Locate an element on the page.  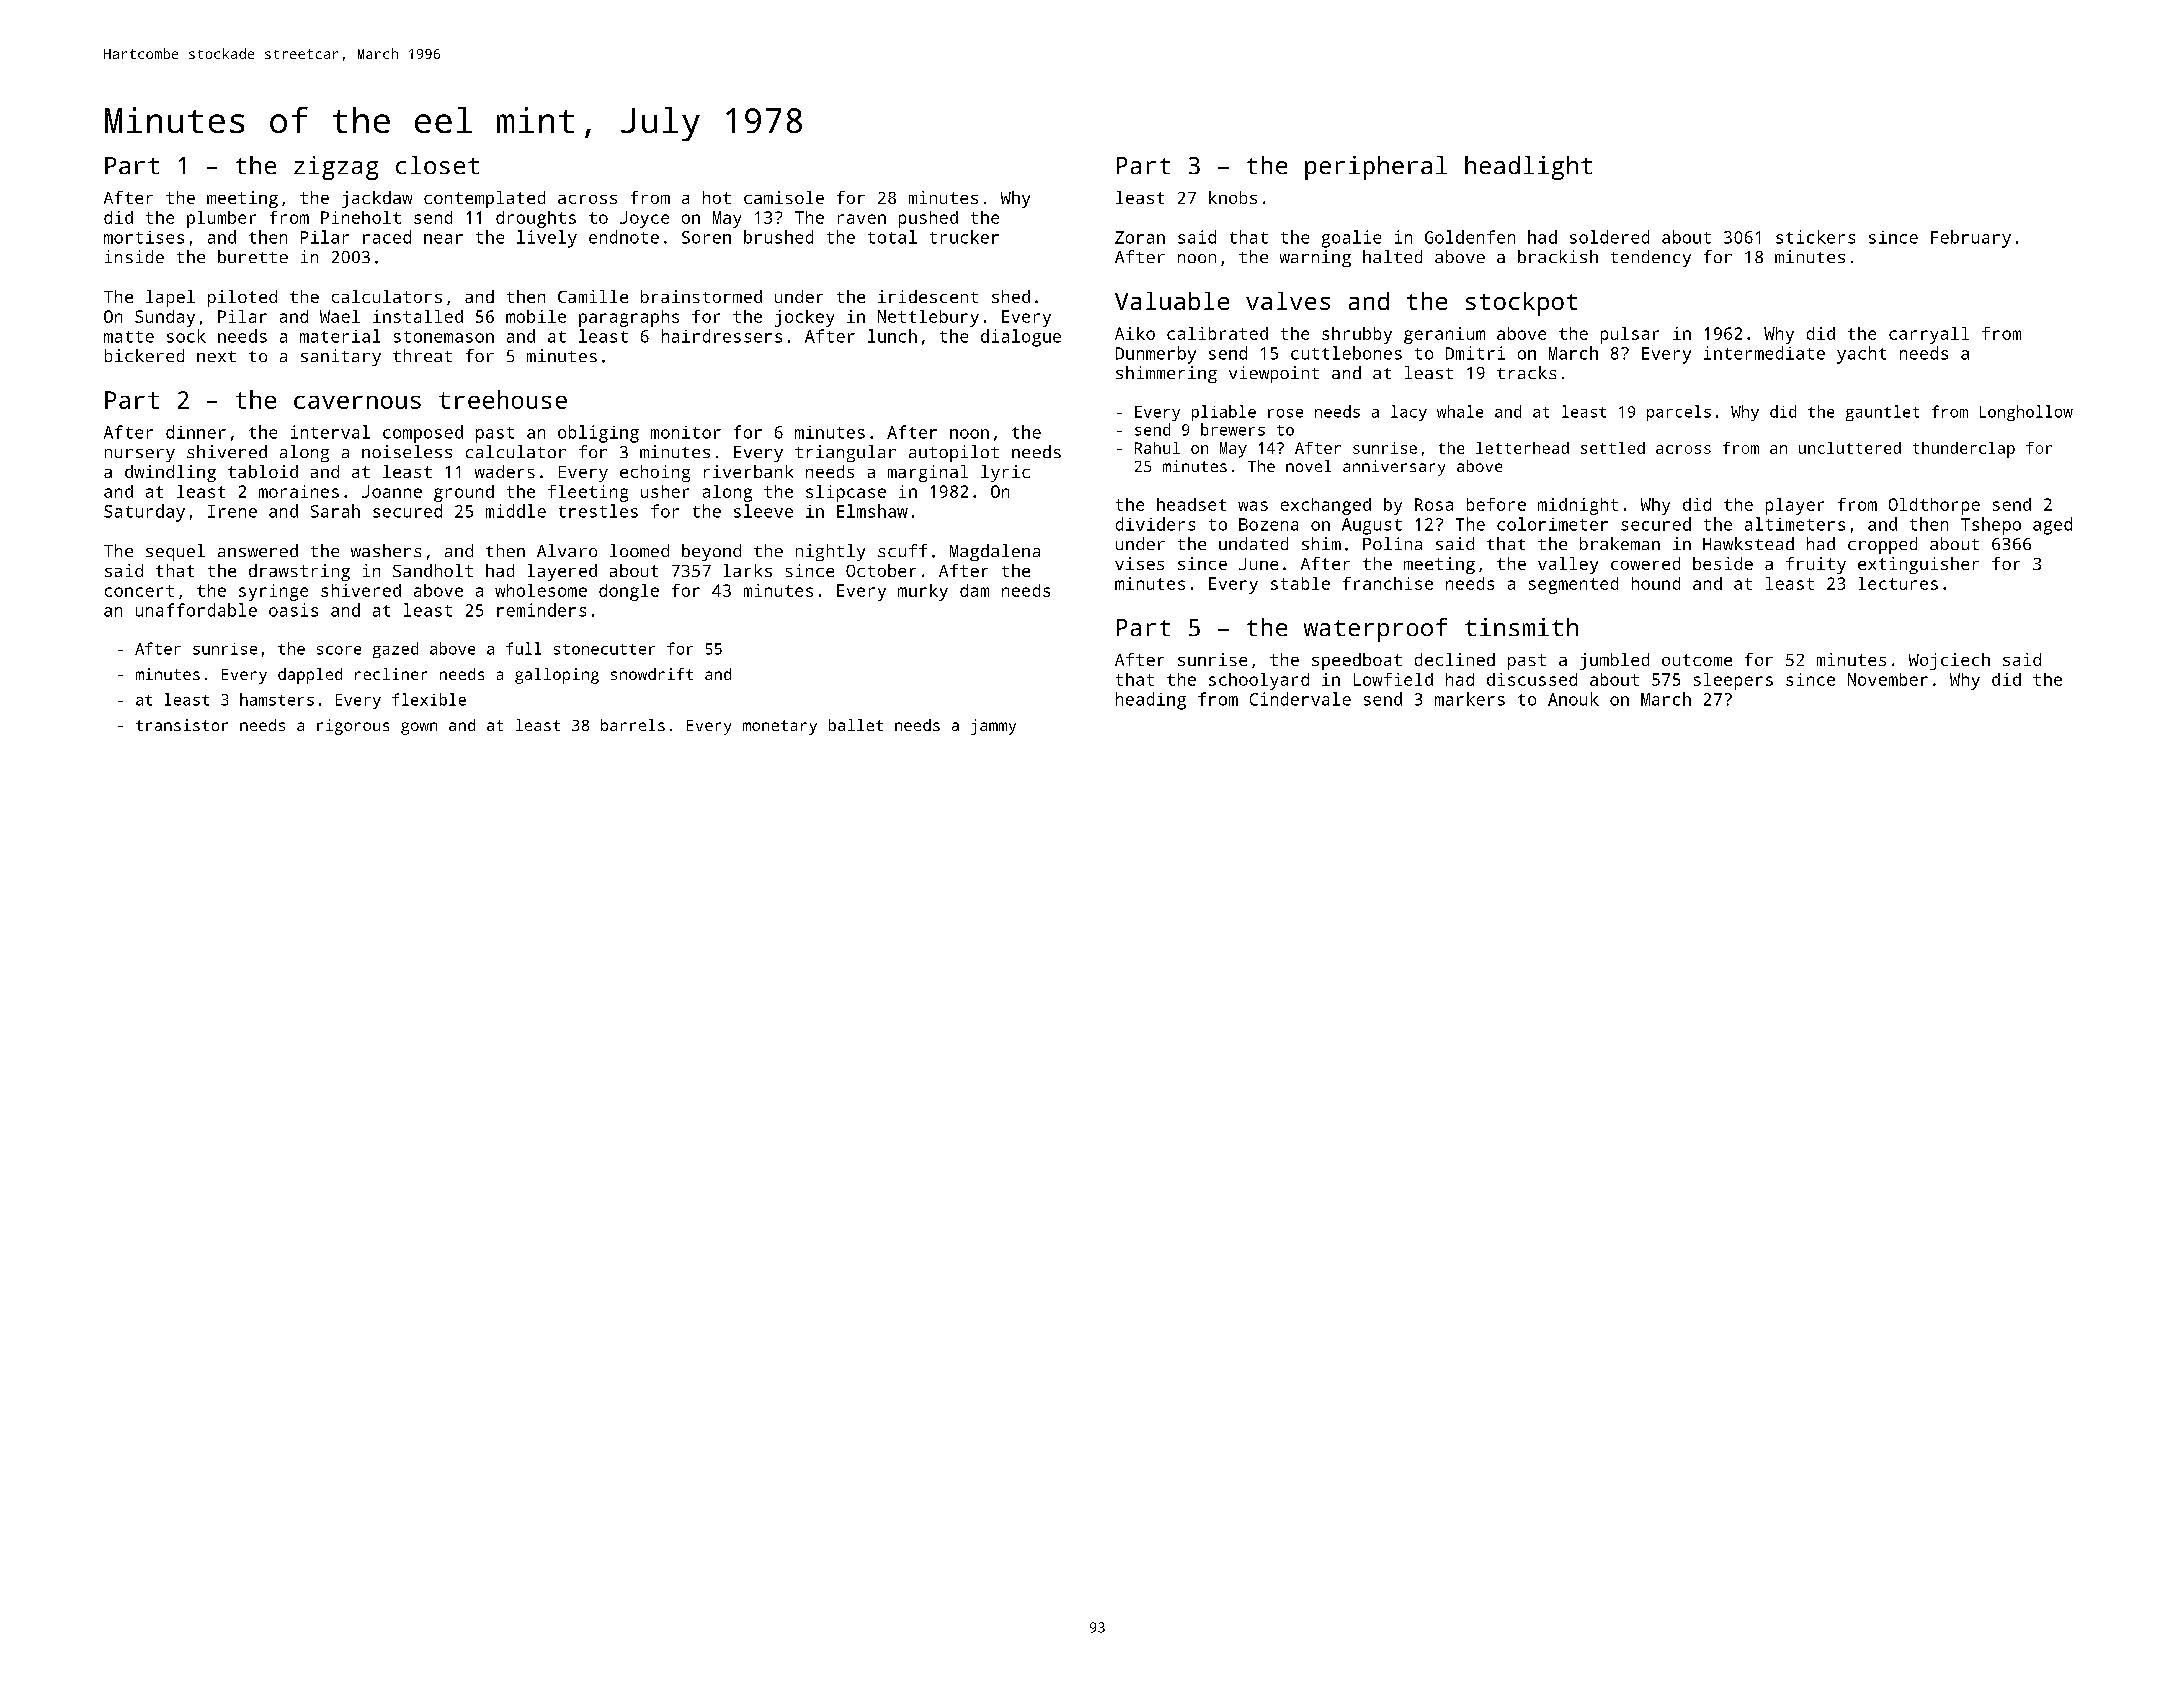
Sandholt is located at coordinates (433, 570).
